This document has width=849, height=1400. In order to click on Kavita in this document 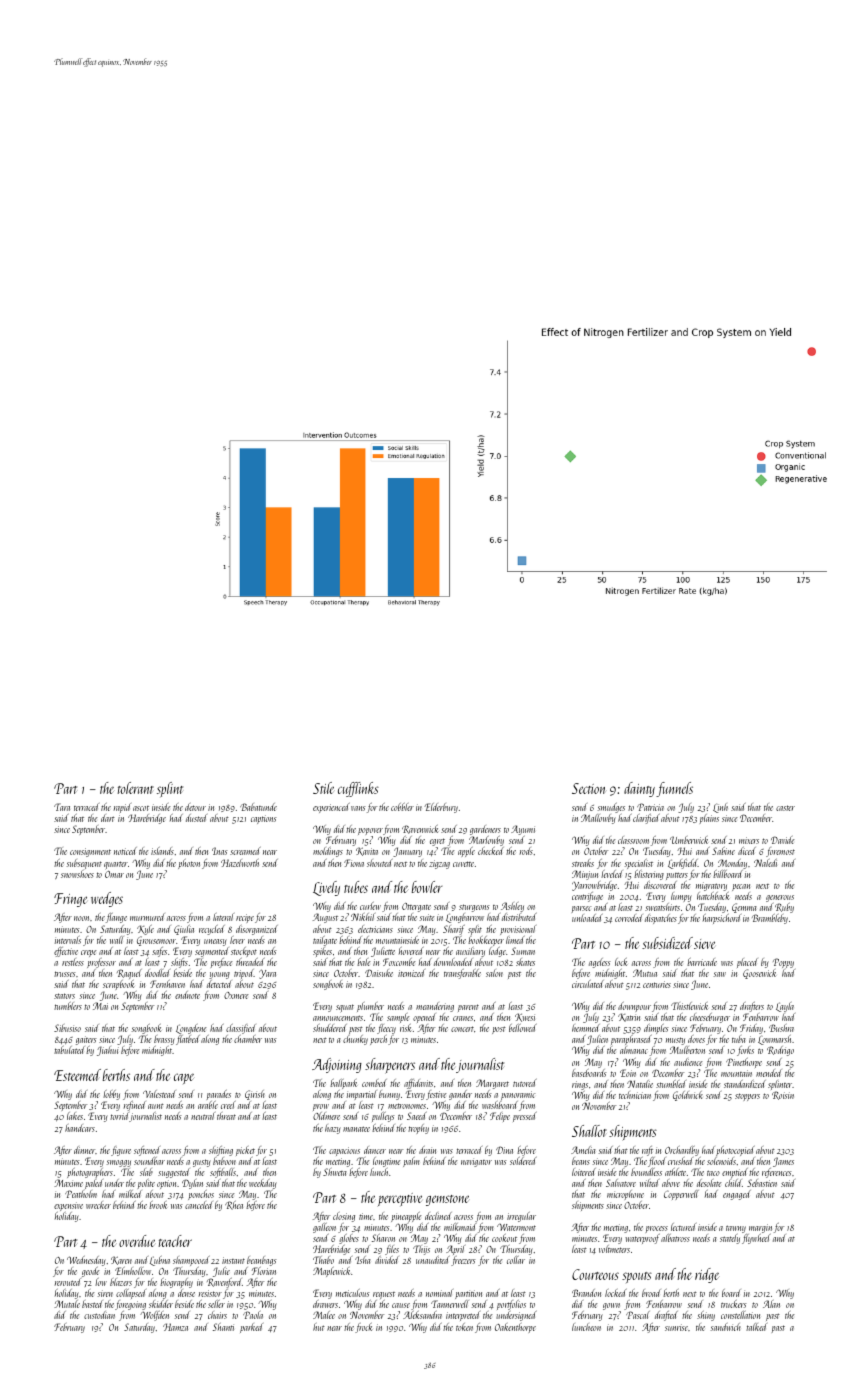, I will do `click(367, 852)`.
